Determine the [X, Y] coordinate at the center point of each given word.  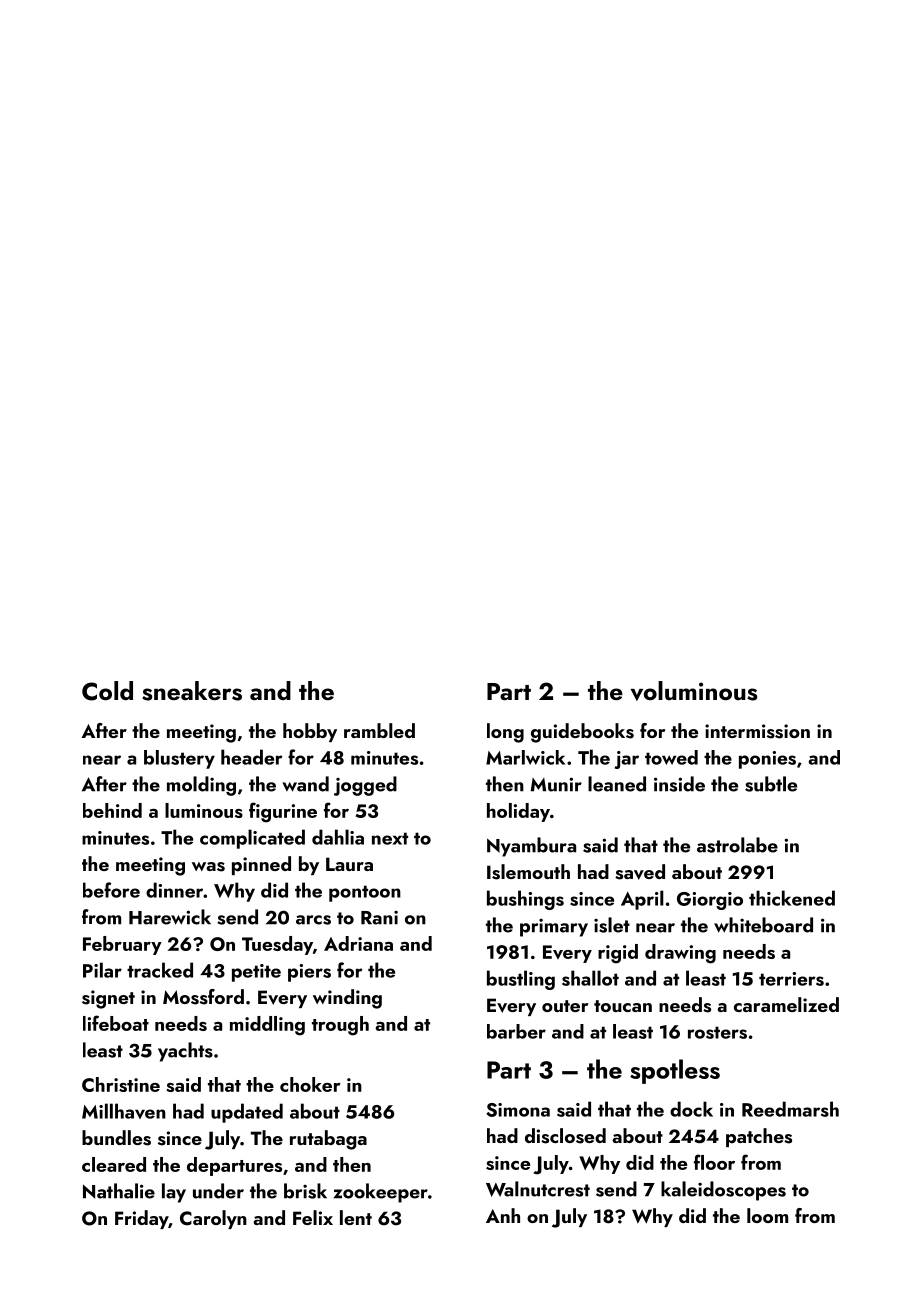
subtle [771, 784]
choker [310, 1084]
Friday [141, 1219]
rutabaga [328, 1140]
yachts [185, 1052]
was [208, 867]
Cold [107, 691]
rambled [379, 730]
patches [759, 1137]
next [390, 838]
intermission [757, 731]
